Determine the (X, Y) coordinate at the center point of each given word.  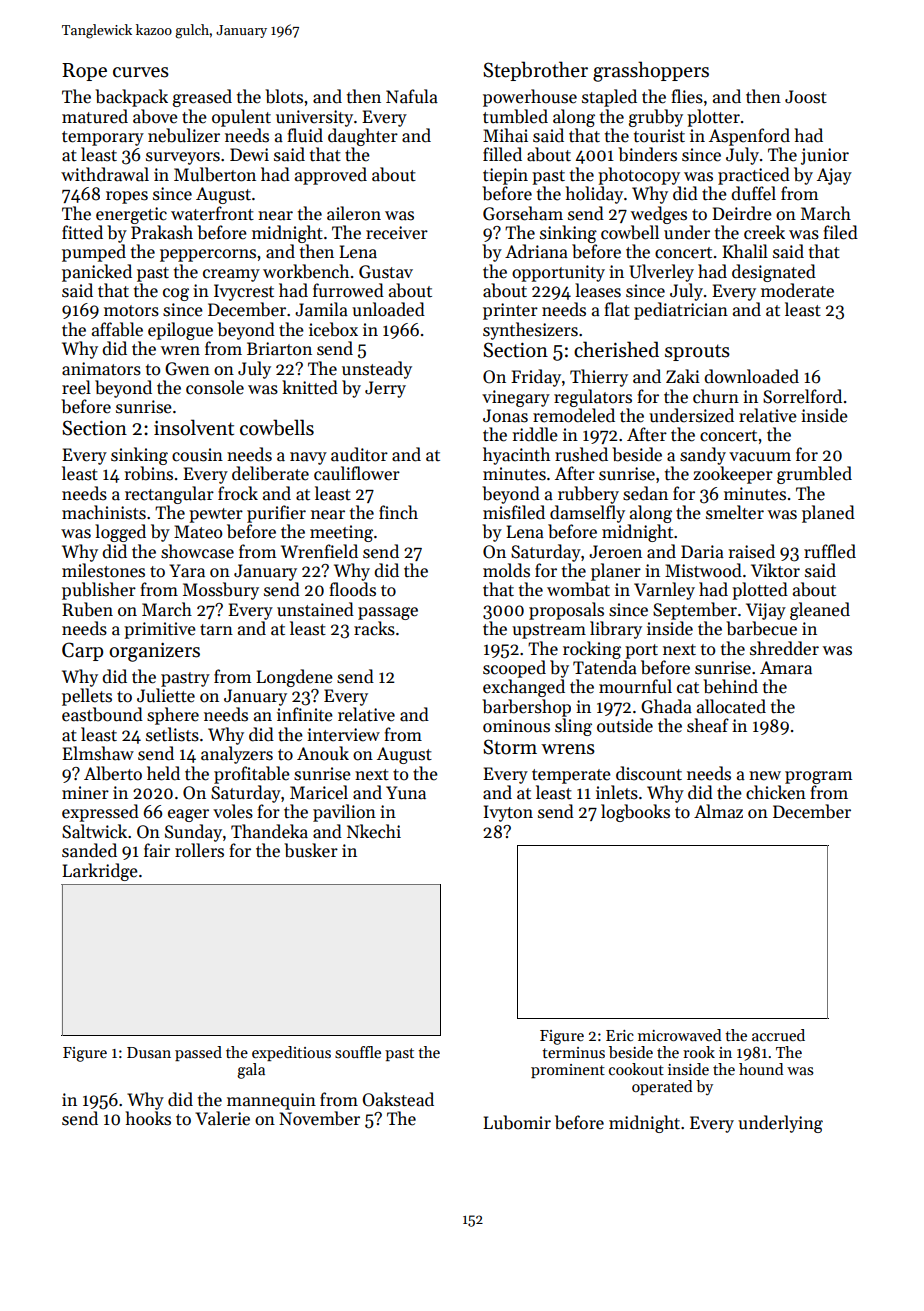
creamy (231, 275)
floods (352, 589)
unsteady (377, 370)
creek (764, 232)
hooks (148, 1118)
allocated (731, 706)
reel (76, 387)
